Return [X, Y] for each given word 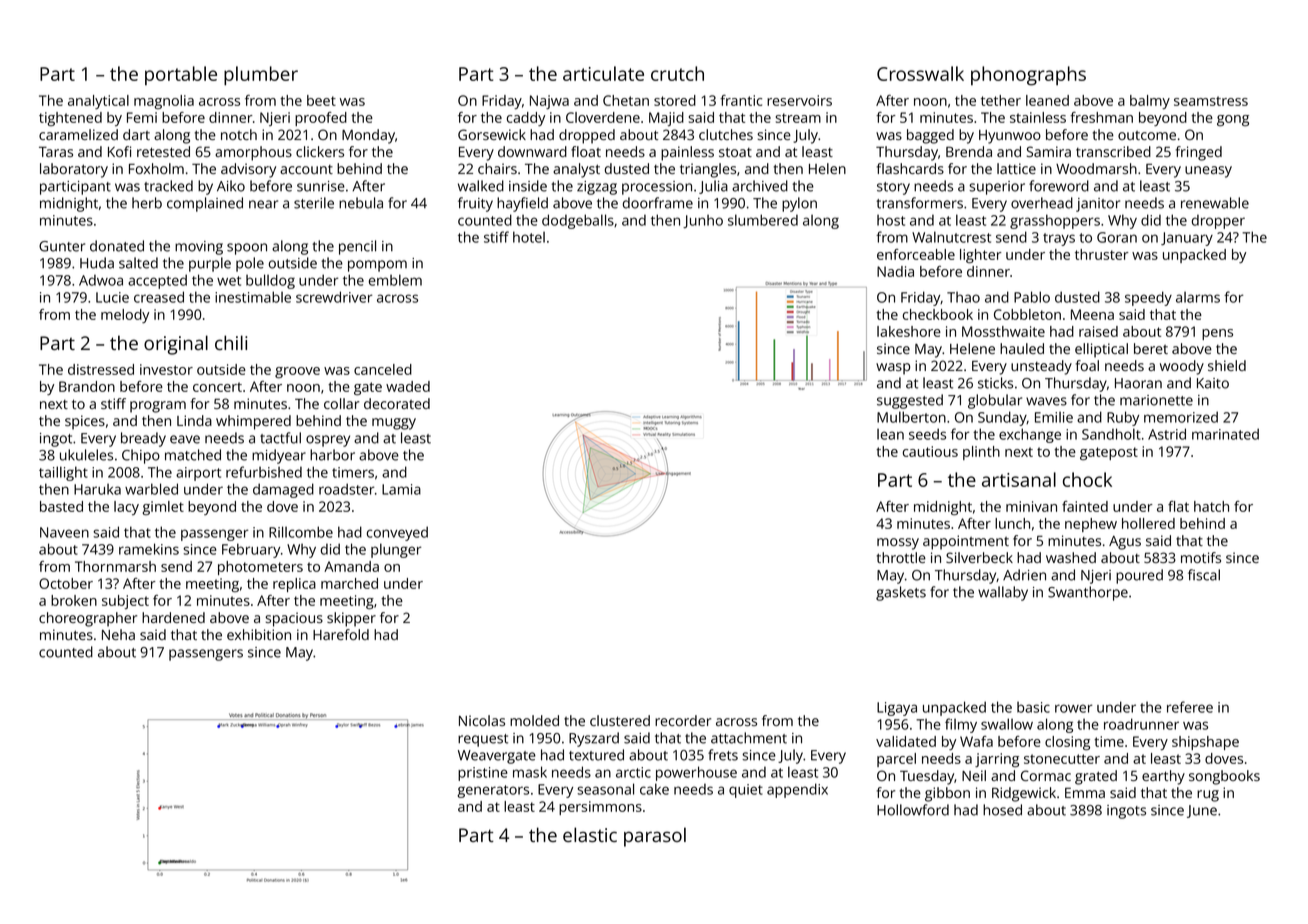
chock [1087, 479]
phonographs [1028, 76]
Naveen [64, 532]
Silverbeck [979, 557]
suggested [910, 401]
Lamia [401, 489]
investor [166, 369]
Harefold [341, 634]
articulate [603, 73]
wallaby [1003, 593]
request [483, 740]
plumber [261, 76]
